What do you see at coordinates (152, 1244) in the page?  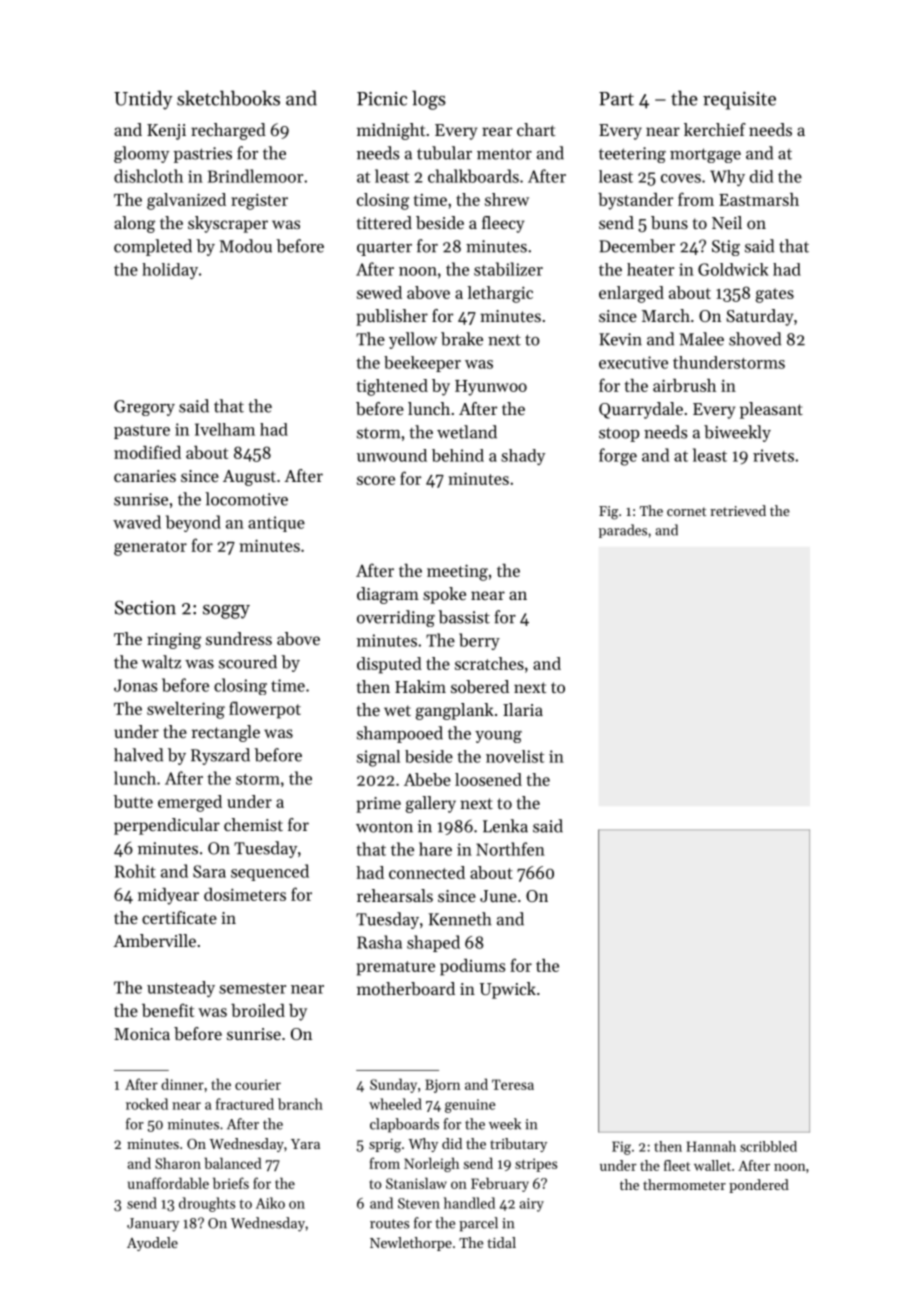 I see `Ayodele` at bounding box center [152, 1244].
